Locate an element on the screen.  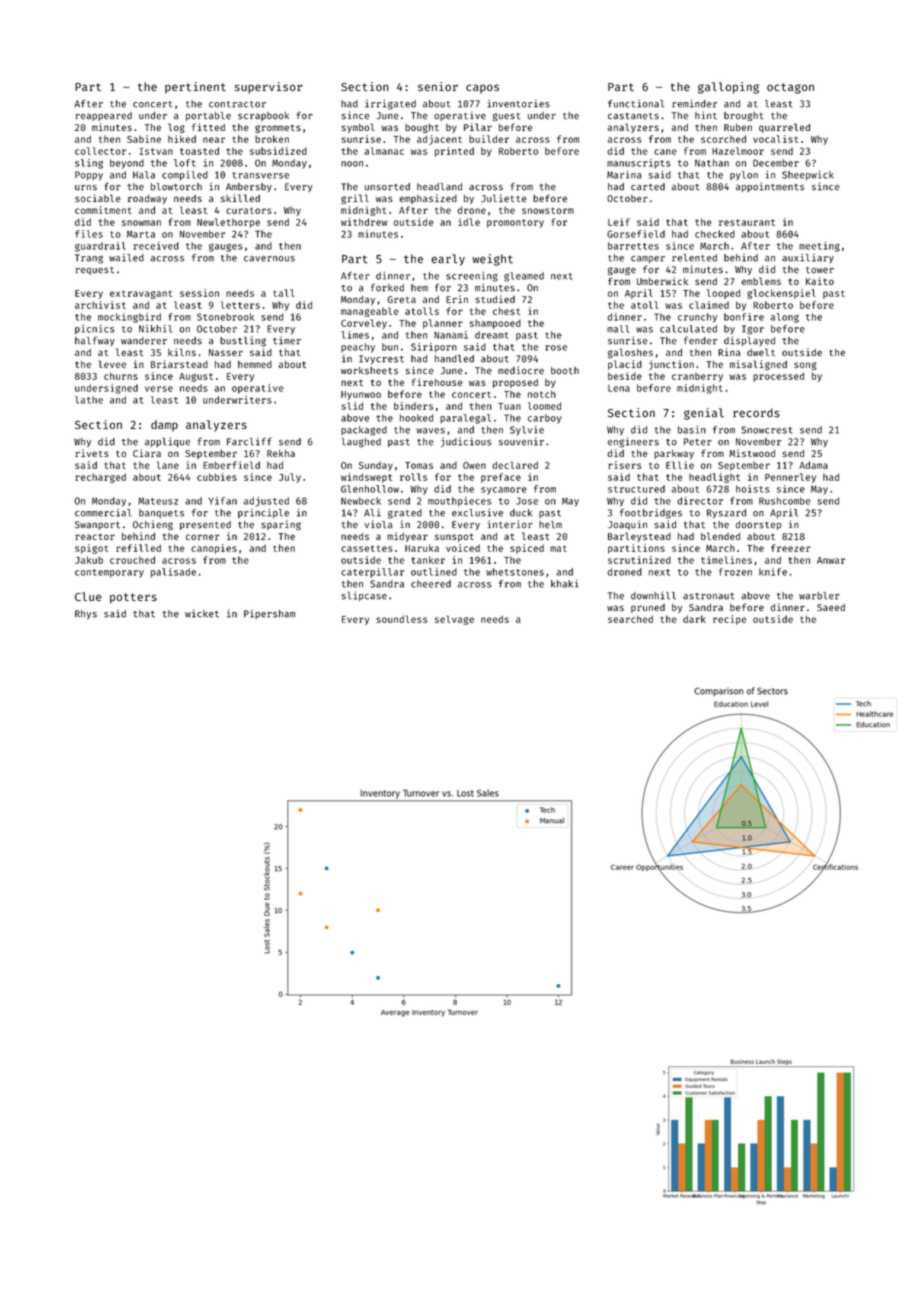
contractor is located at coordinates (237, 104).
